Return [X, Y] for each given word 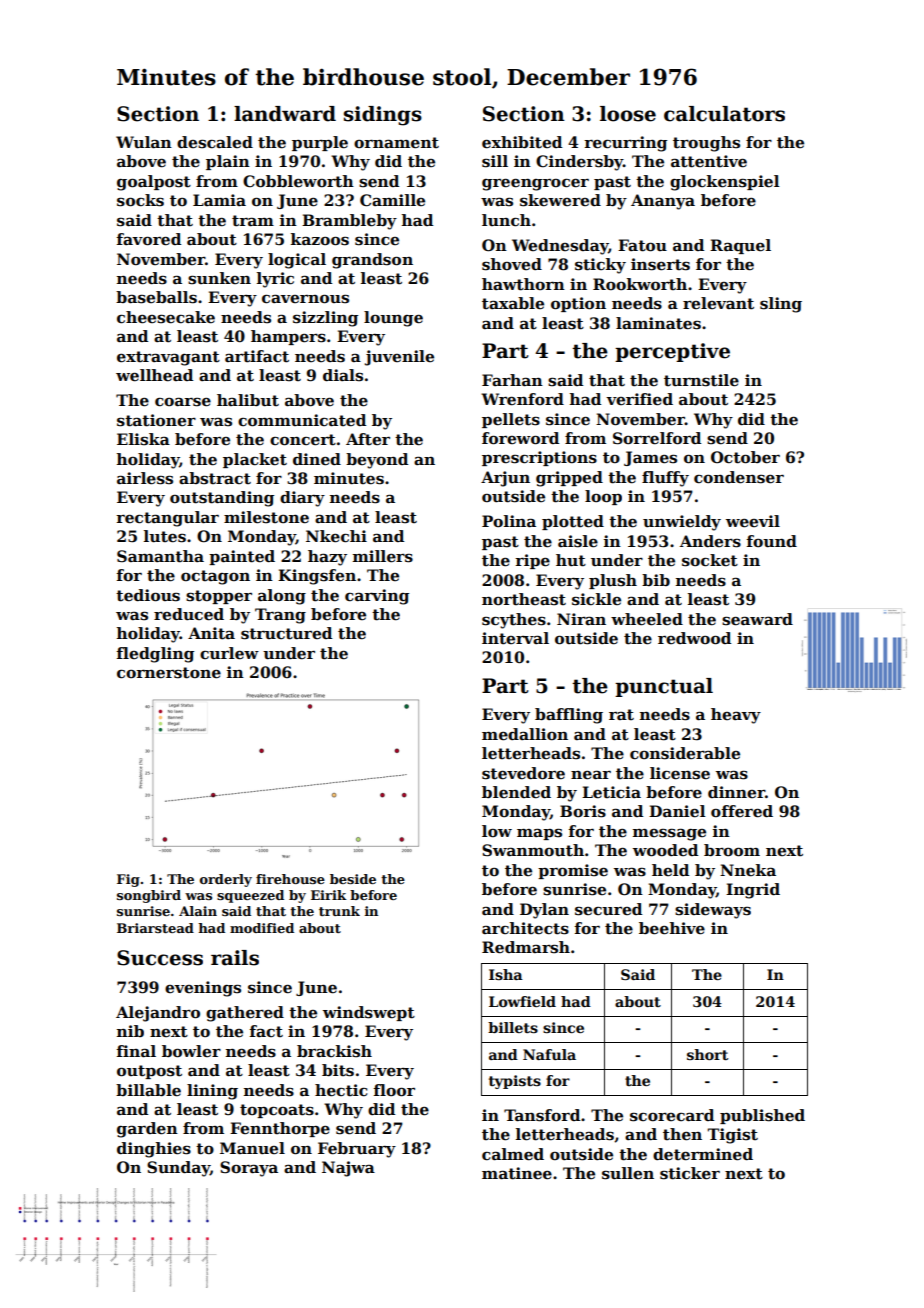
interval [515, 638]
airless [145, 478]
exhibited [522, 142]
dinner [736, 792]
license [680, 773]
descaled [215, 142]
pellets [511, 420]
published [762, 1116]
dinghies [154, 1150]
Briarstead [155, 928]
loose [628, 114]
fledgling [155, 655]
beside [353, 879]
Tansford [542, 1115]
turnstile [701, 380]
